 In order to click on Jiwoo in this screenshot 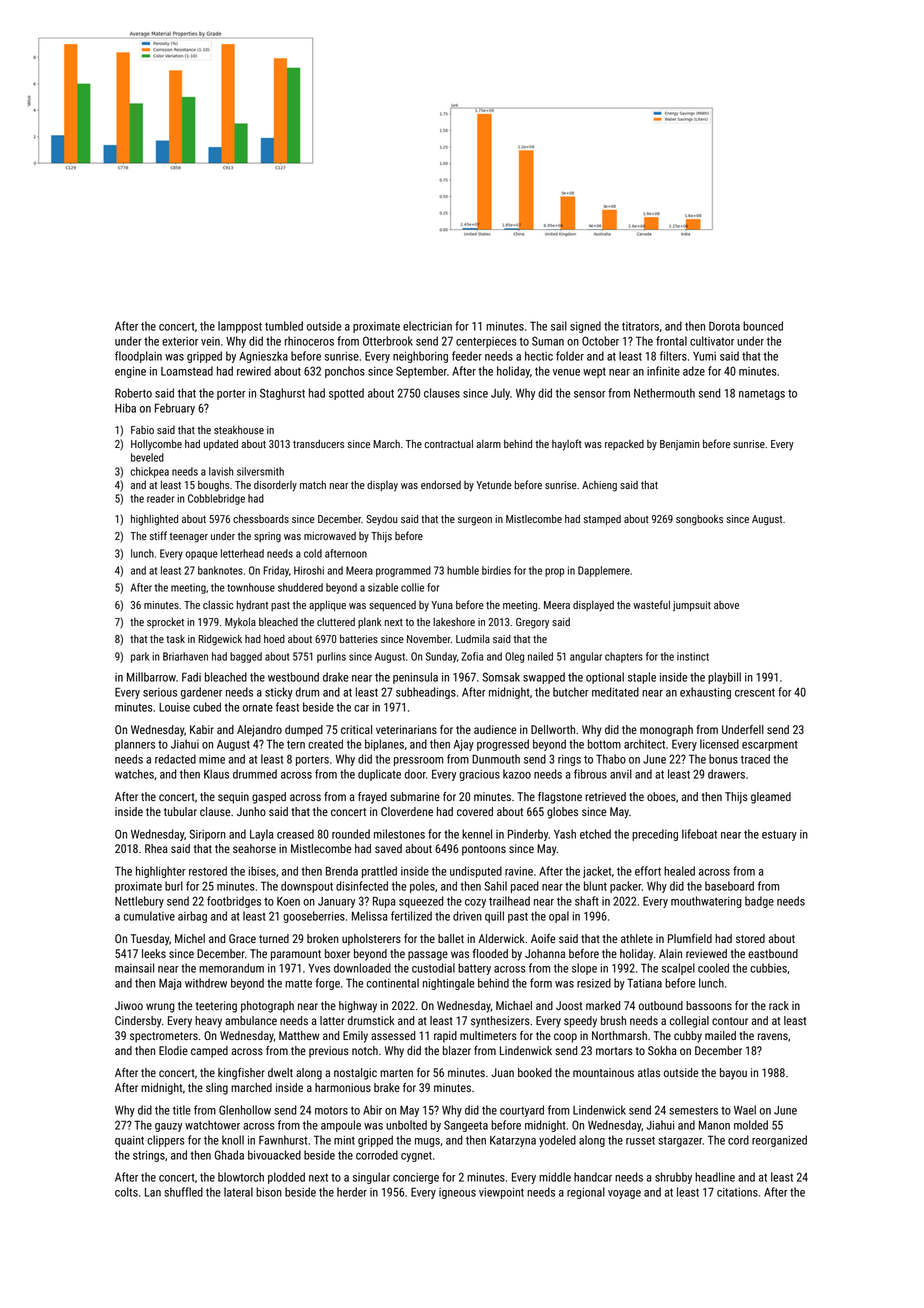, I will do `click(129, 1005)`.
